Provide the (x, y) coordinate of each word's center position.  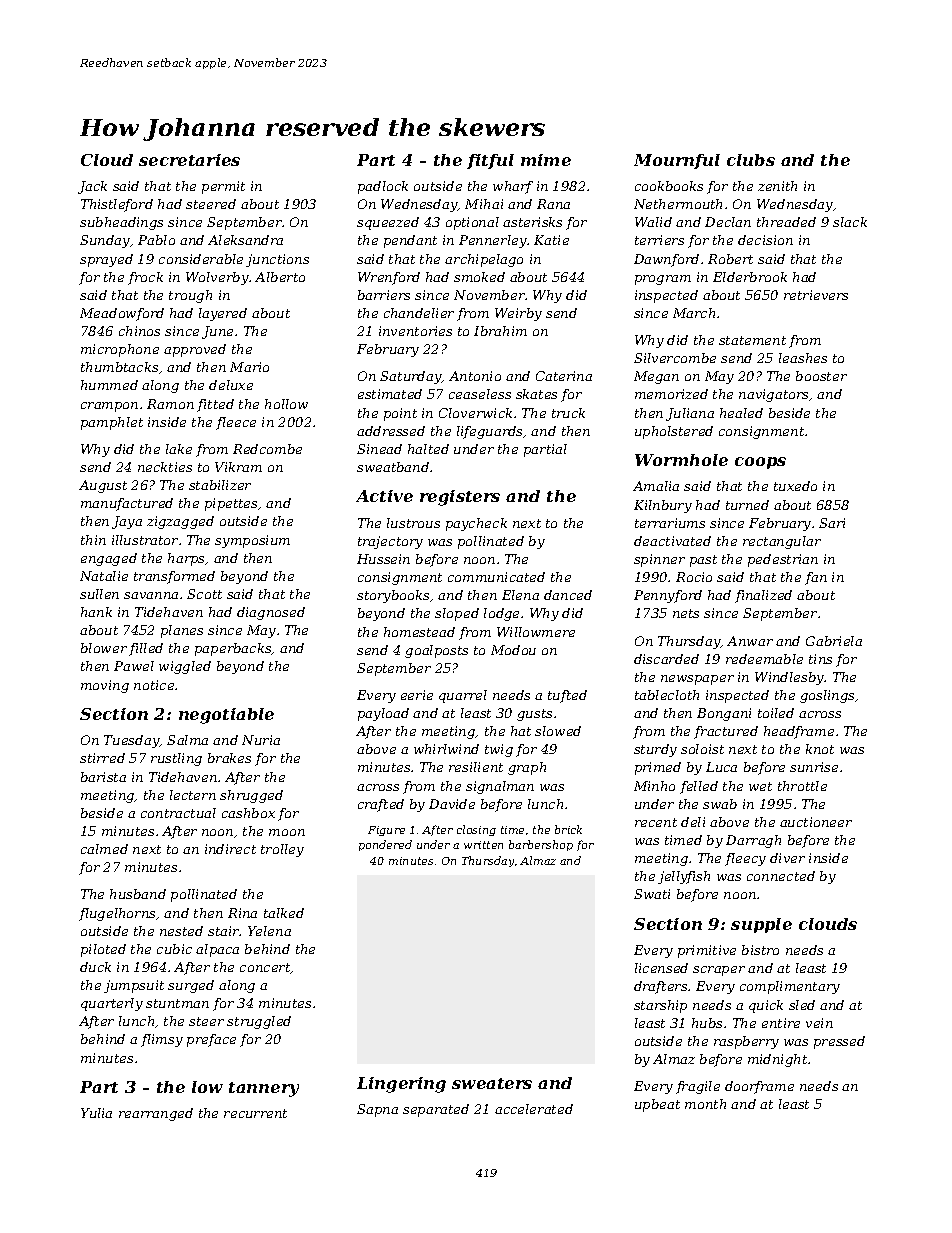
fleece (236, 423)
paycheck (476, 524)
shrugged (251, 796)
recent (656, 822)
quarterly (112, 1004)
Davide (452, 804)
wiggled (185, 667)
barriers (384, 295)
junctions (277, 260)
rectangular (782, 542)
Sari (832, 523)
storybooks (393, 596)
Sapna (377, 1110)
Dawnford (666, 260)
